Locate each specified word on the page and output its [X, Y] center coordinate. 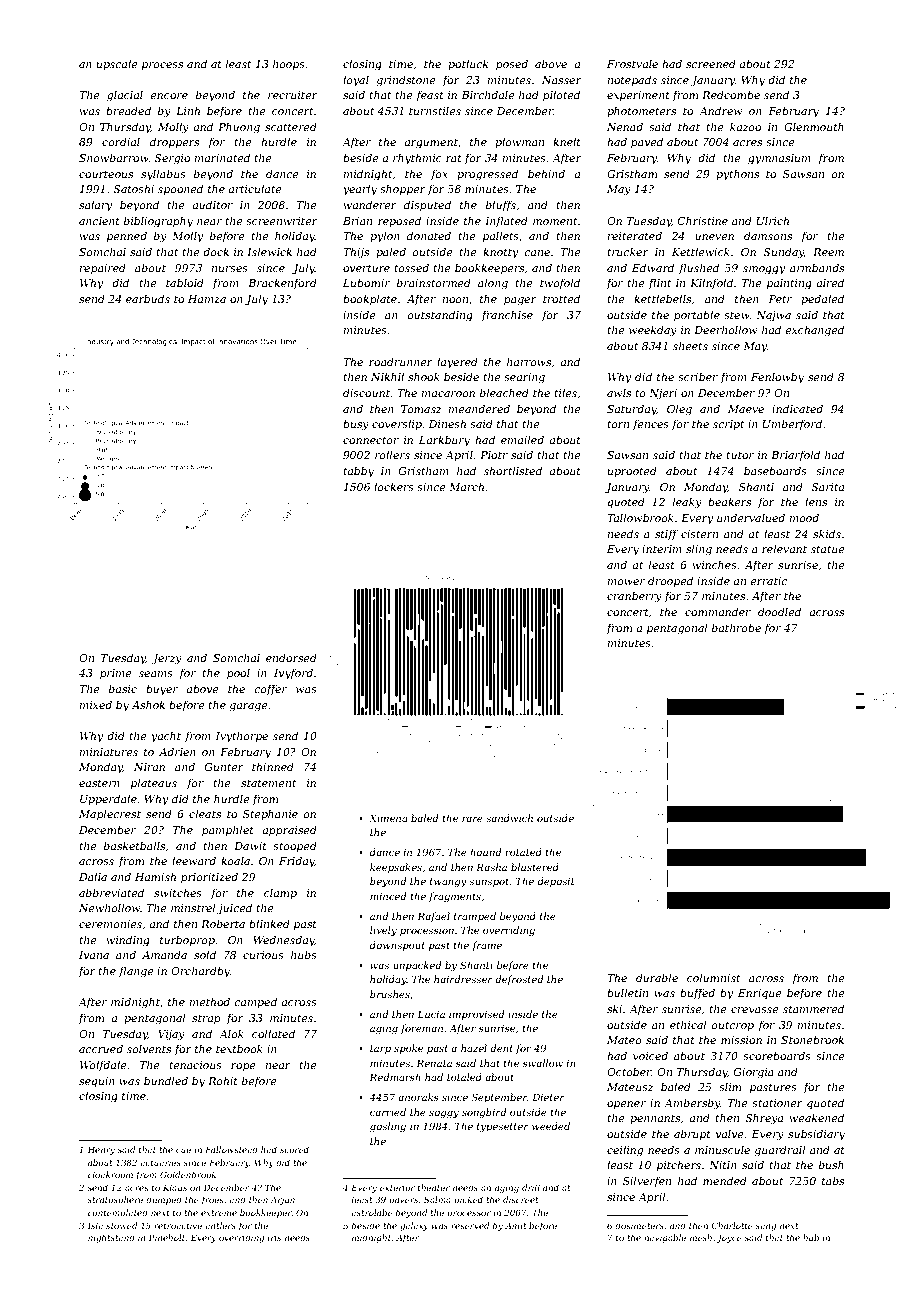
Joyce [729, 1238]
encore [169, 96]
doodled [779, 611]
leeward [194, 860]
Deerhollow [726, 329]
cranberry [634, 597]
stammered [813, 1008]
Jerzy [167, 659]
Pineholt [167, 1237]
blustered [535, 867]
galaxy [414, 1226]
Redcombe [731, 94]
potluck [468, 64]
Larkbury [444, 441]
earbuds [148, 298]
